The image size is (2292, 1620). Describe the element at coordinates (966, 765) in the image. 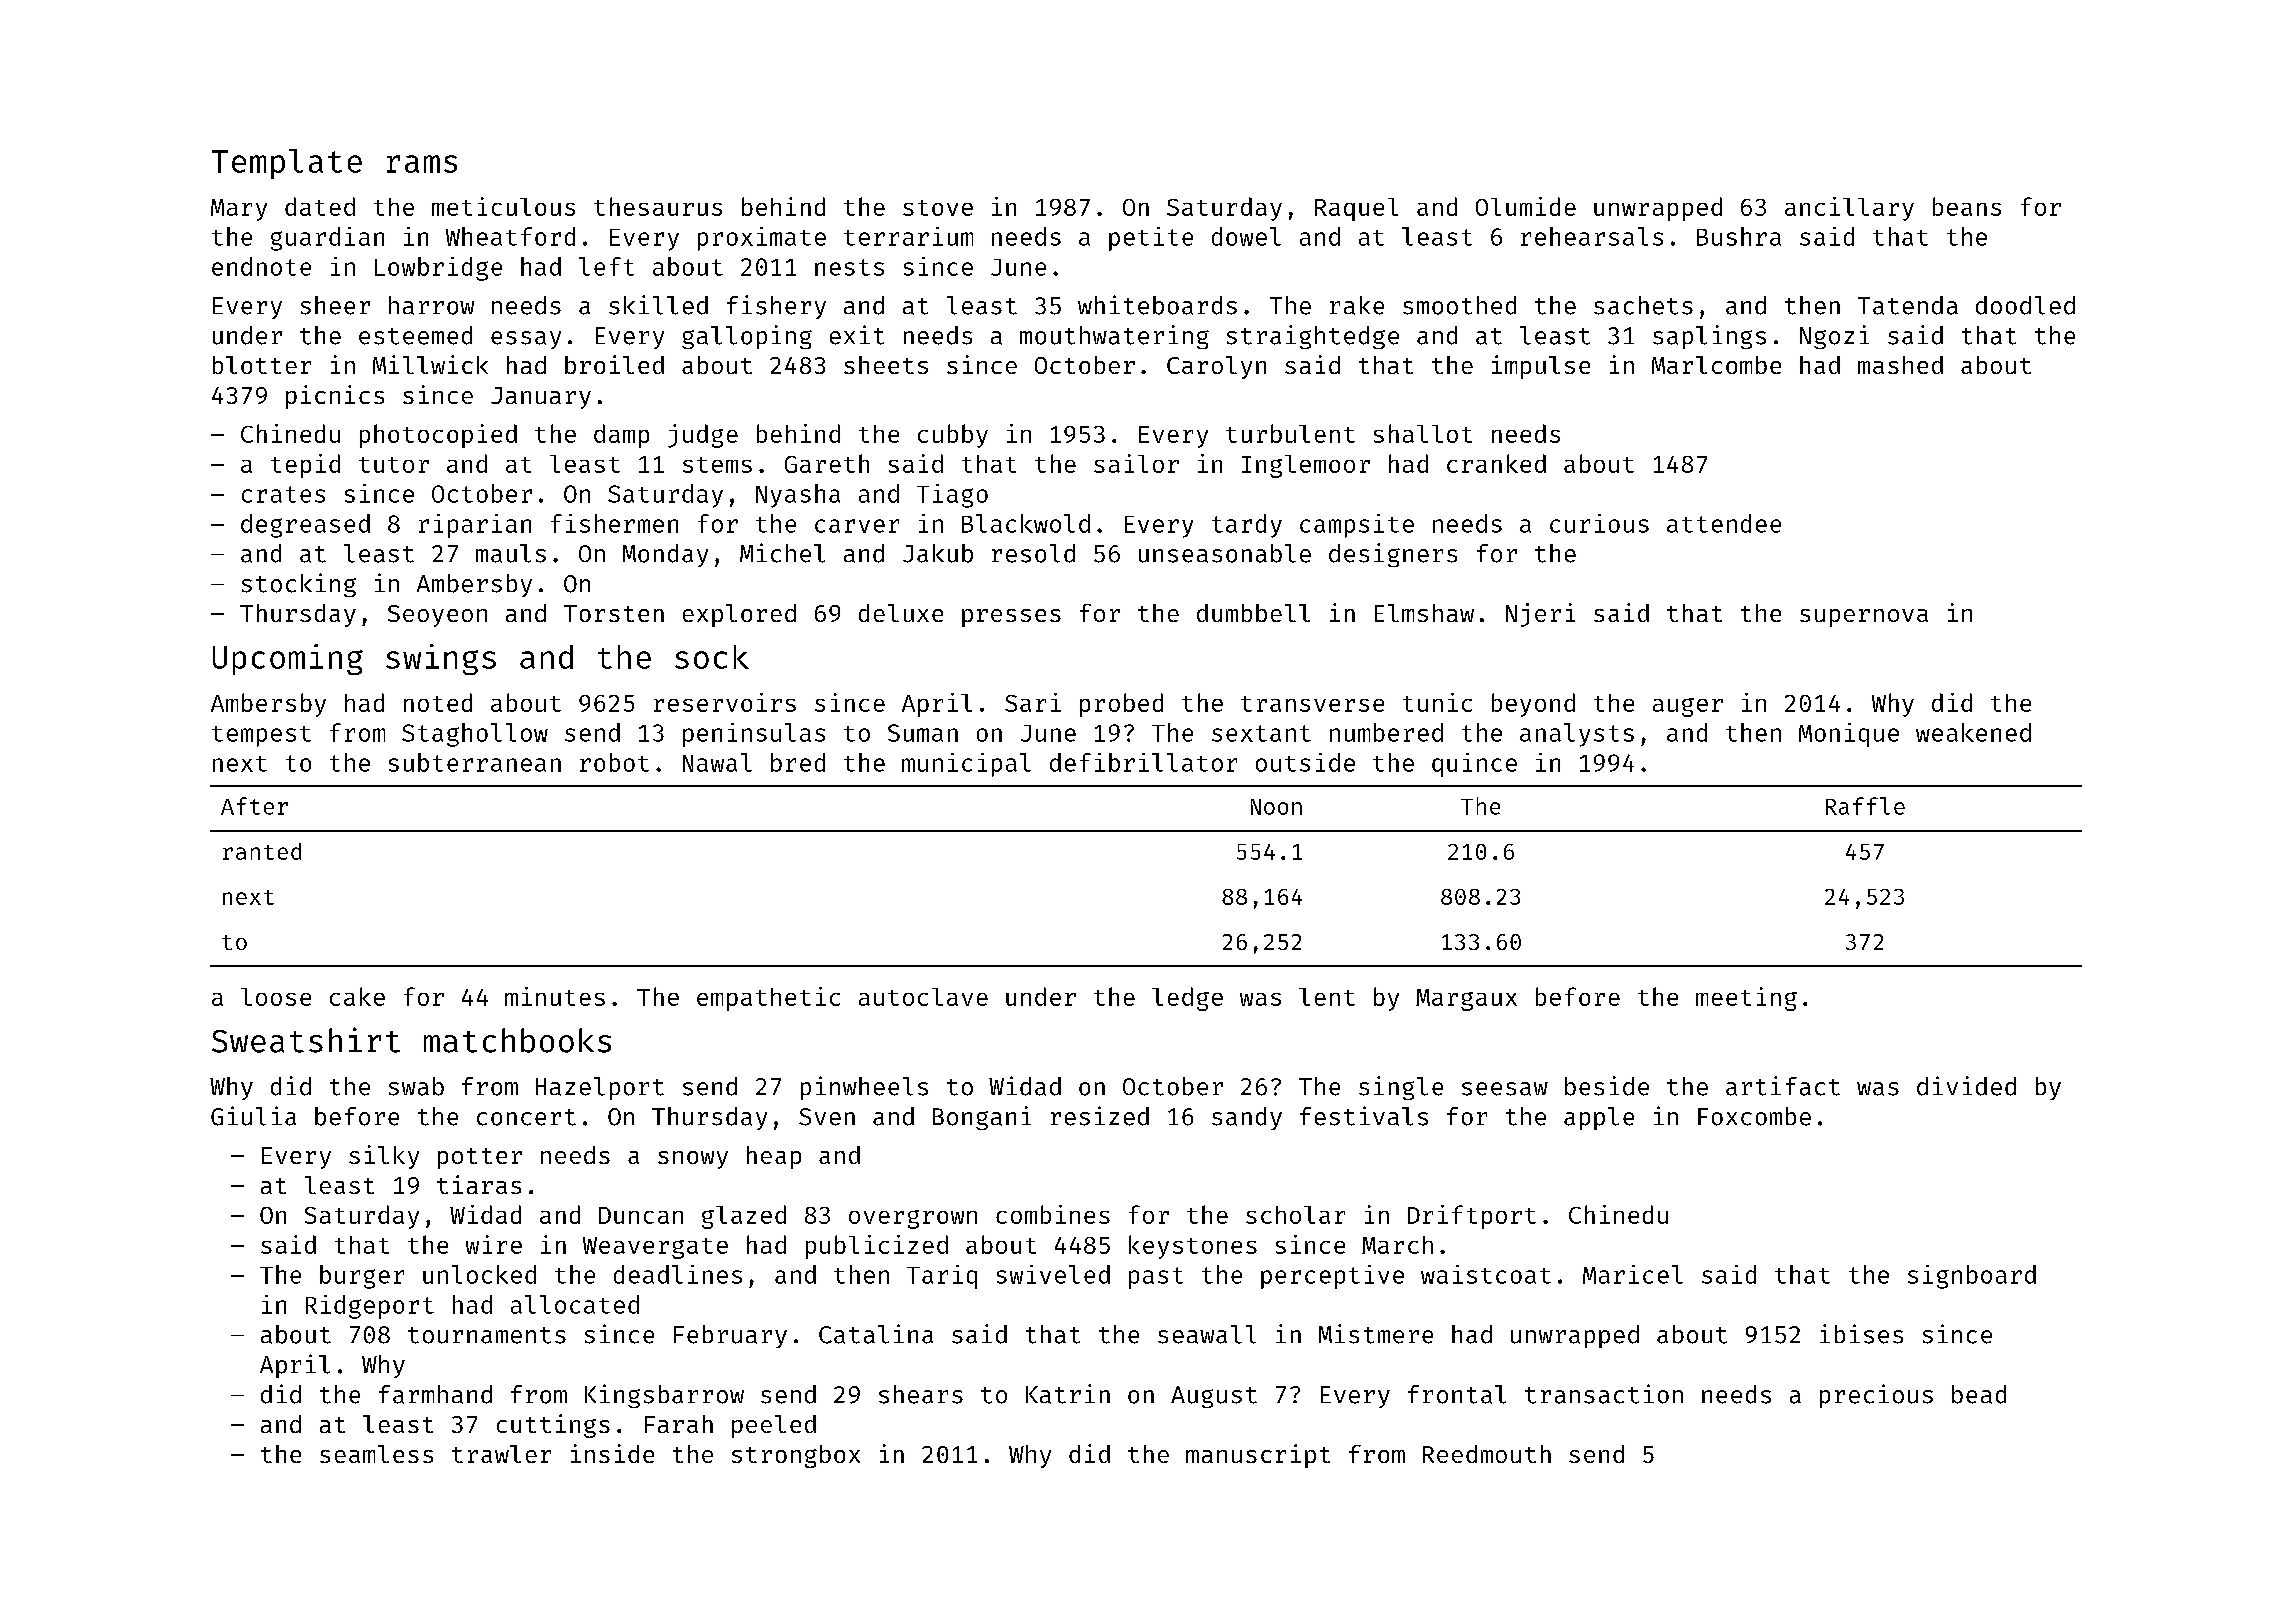

I see `municipal` at that location.
